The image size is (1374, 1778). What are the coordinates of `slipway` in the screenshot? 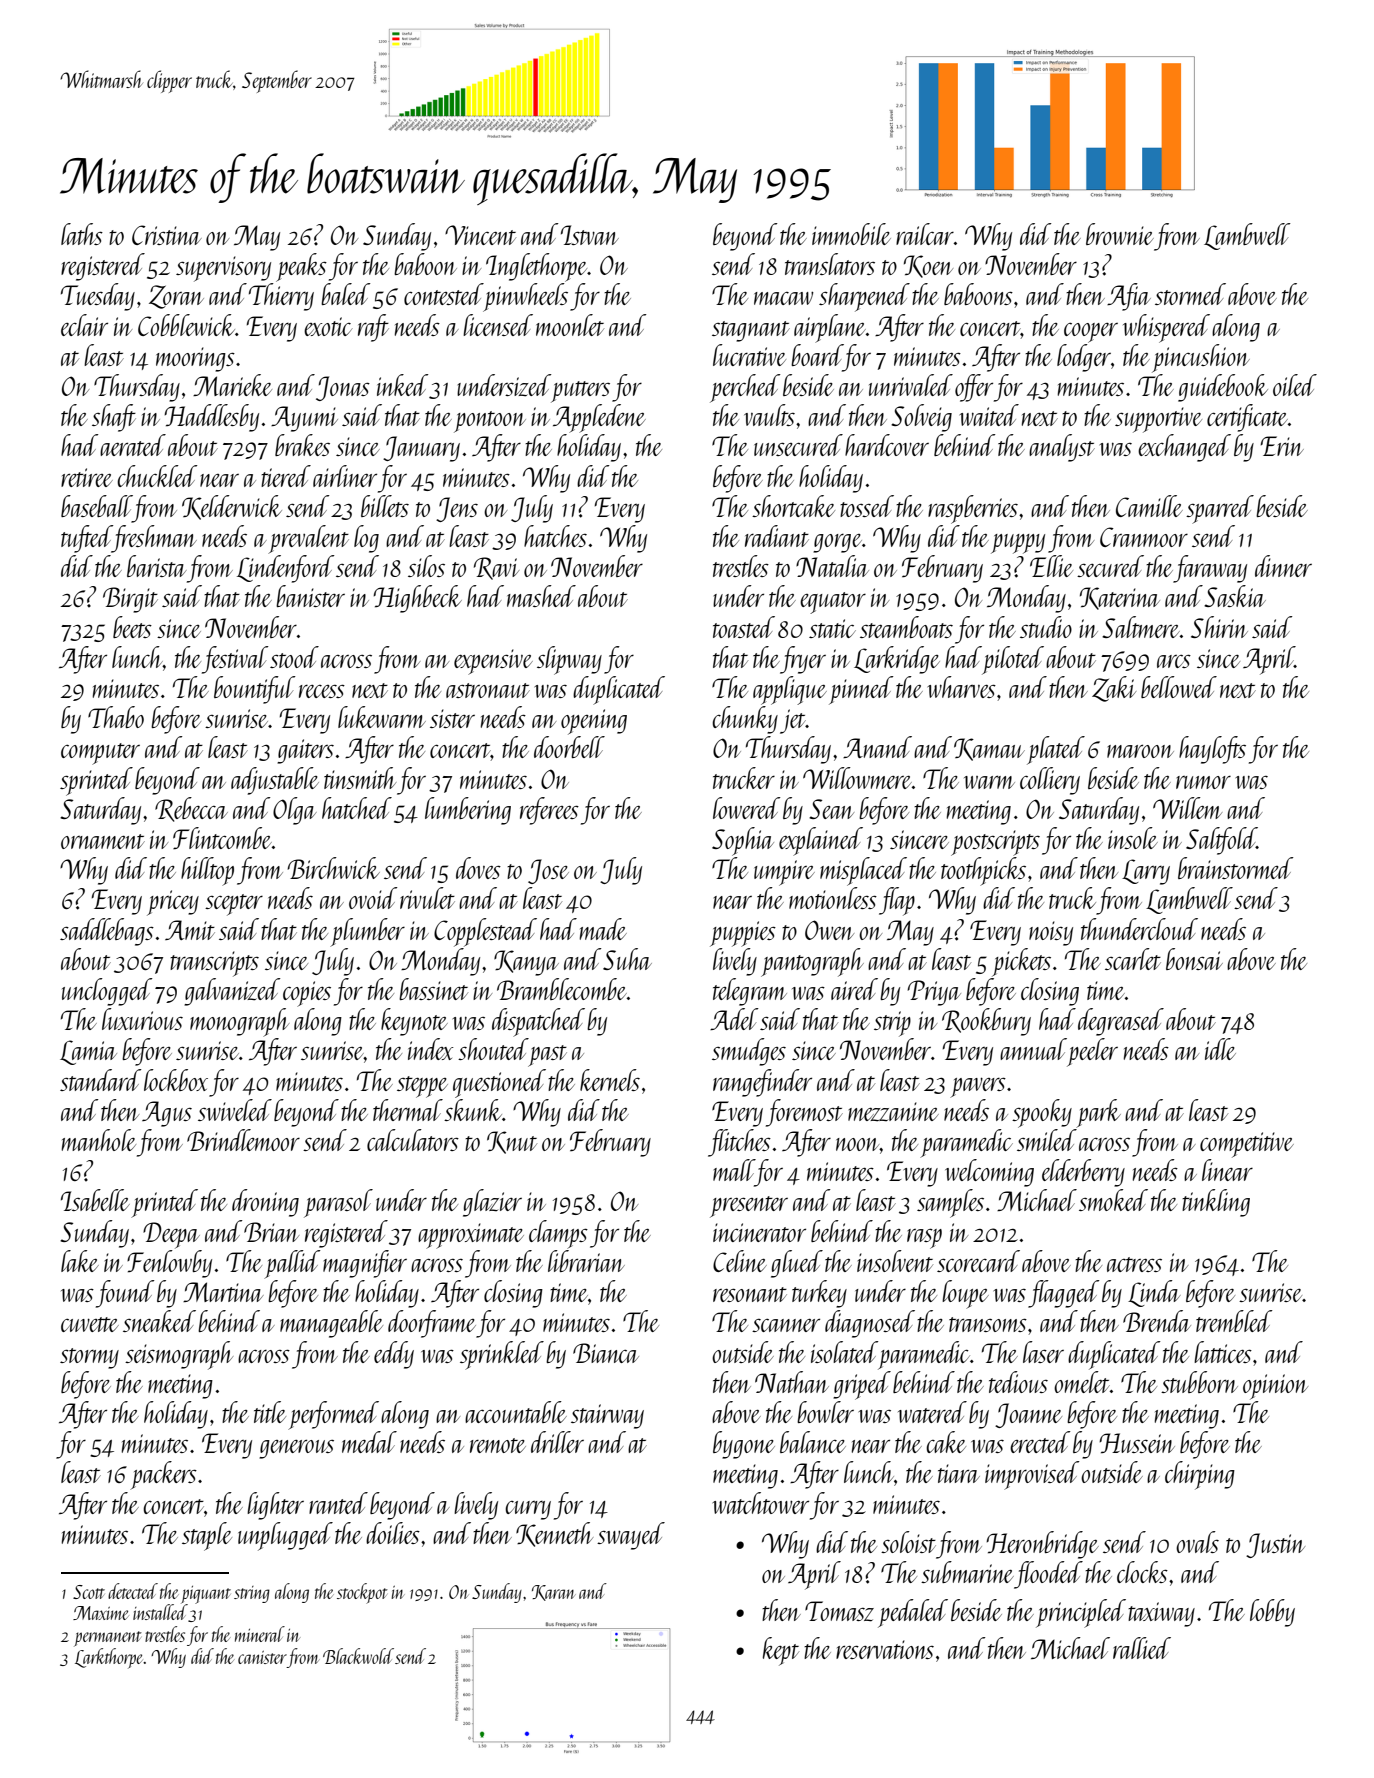 It's located at (569, 660).
